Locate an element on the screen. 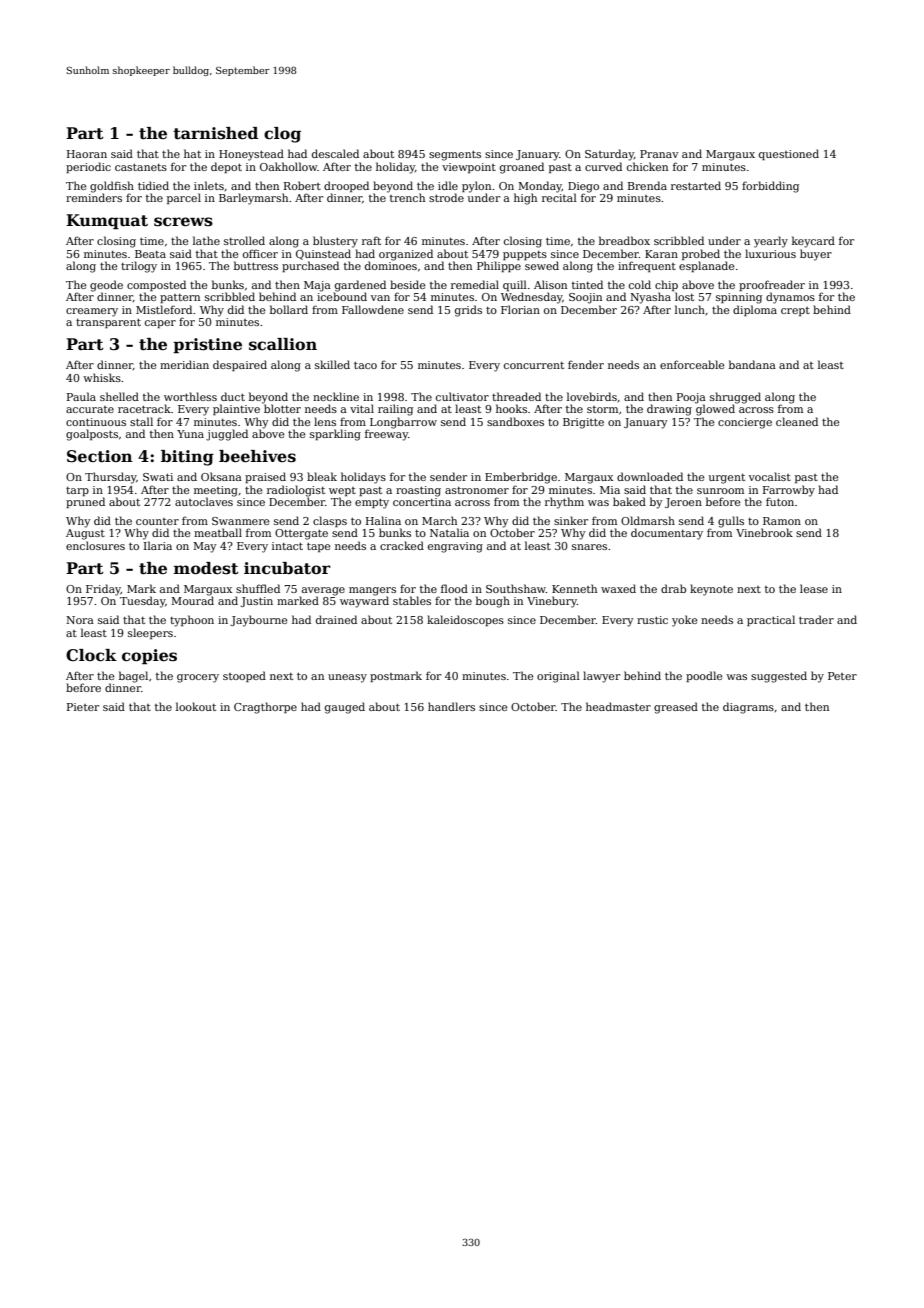 Image resolution: width=924 pixels, height=1308 pixels. periodic is located at coordinates (88, 167).
